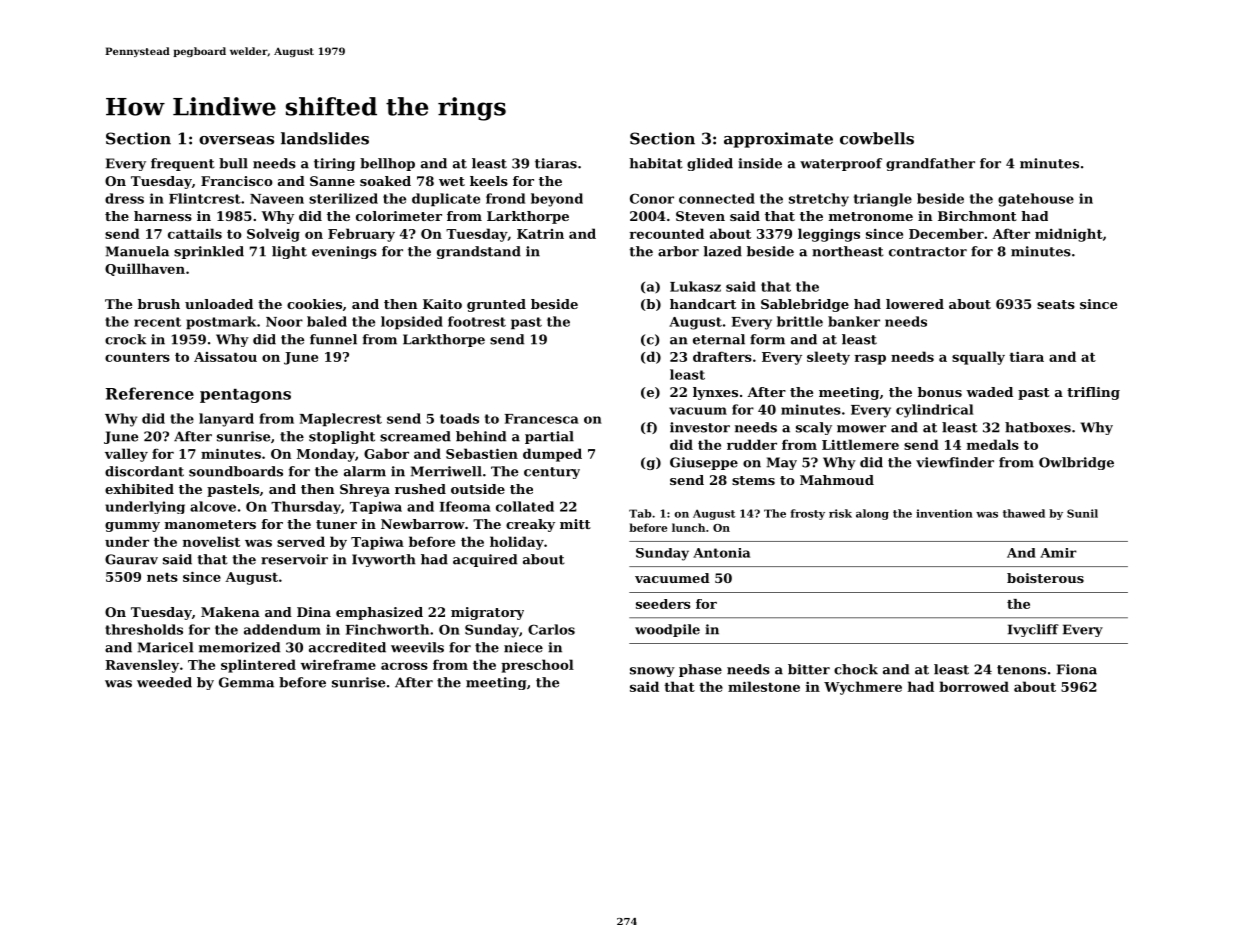 Image resolution: width=1233 pixels, height=952 pixels. What do you see at coordinates (760, 163) in the document?
I see `inside` at bounding box center [760, 163].
